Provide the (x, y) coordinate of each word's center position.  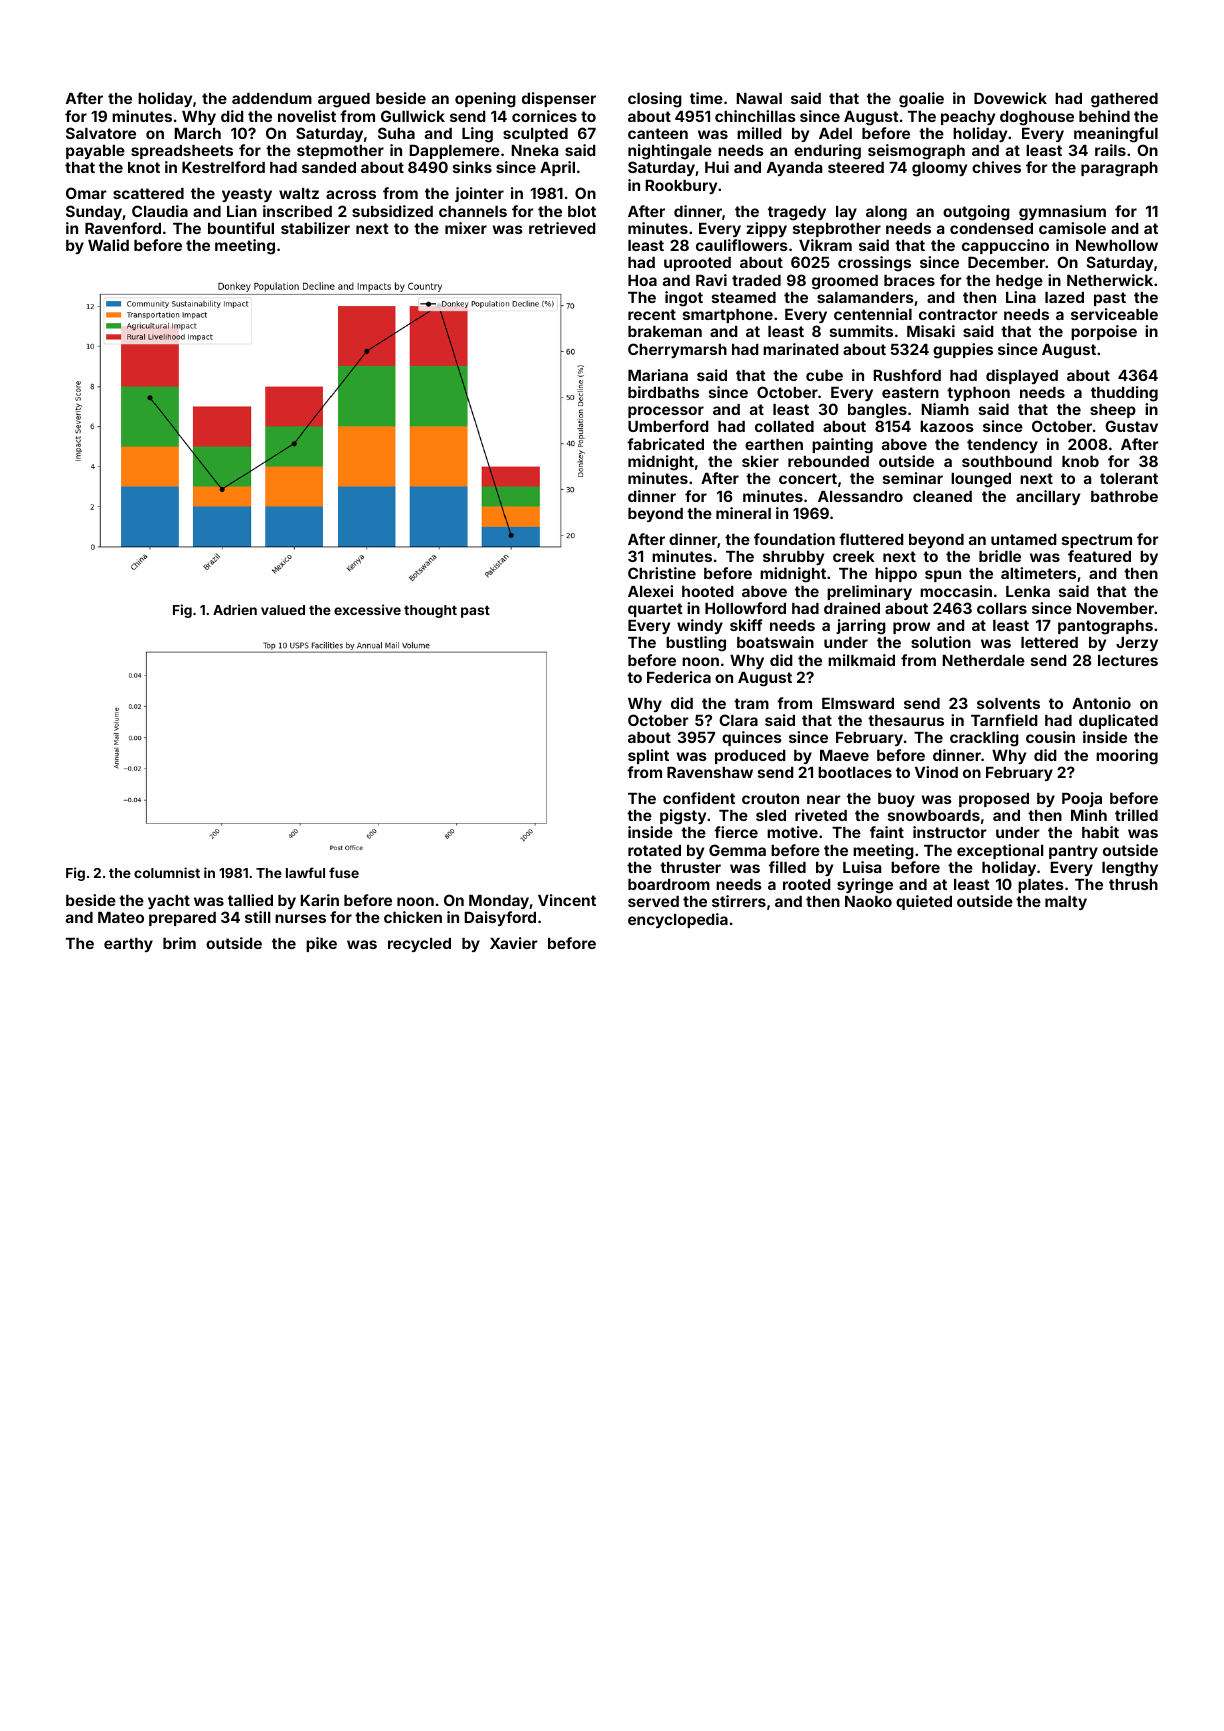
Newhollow (1117, 245)
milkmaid (861, 660)
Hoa (642, 280)
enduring (827, 152)
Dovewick (1010, 98)
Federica (679, 677)
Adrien (235, 609)
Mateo (121, 917)
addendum (272, 98)
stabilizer (315, 228)
